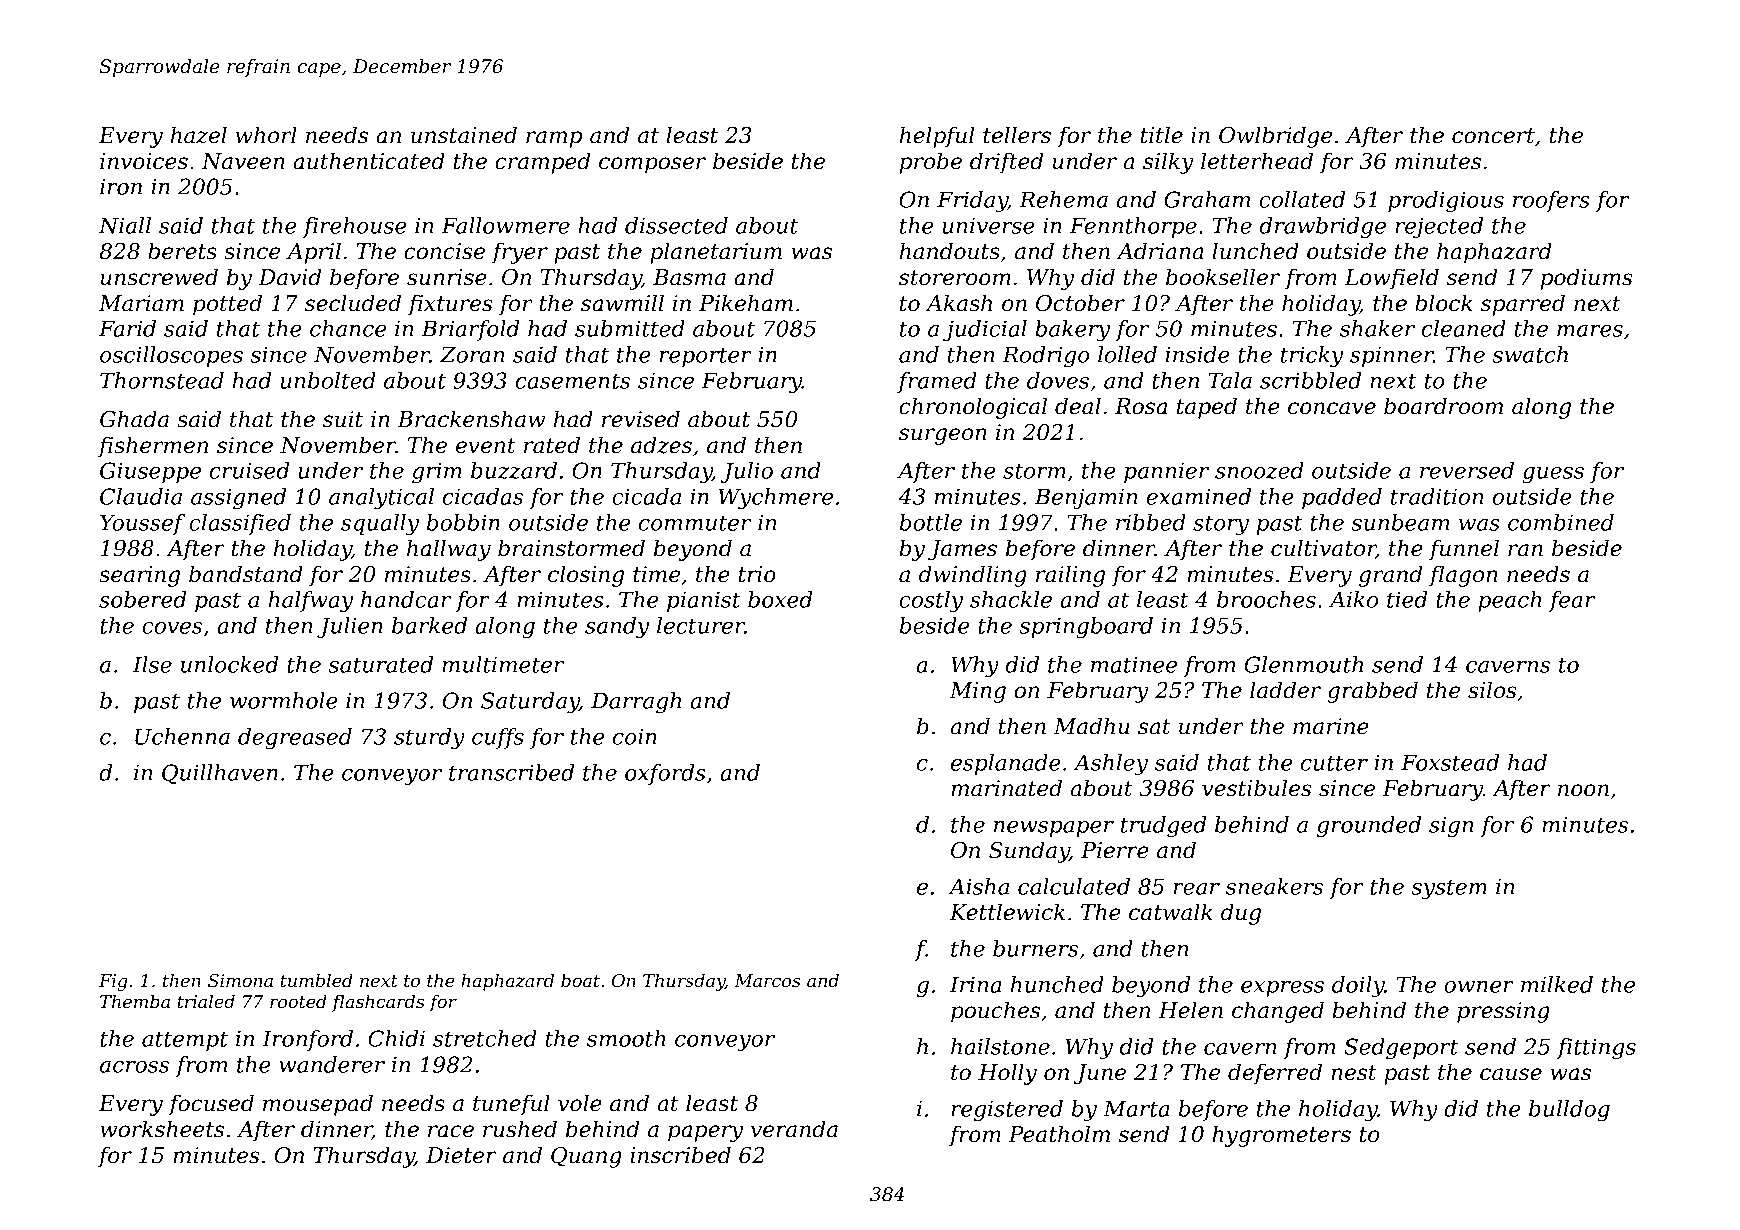 The height and width of the screenshot is (1230, 1740). I want to click on mousepad, so click(318, 1105).
